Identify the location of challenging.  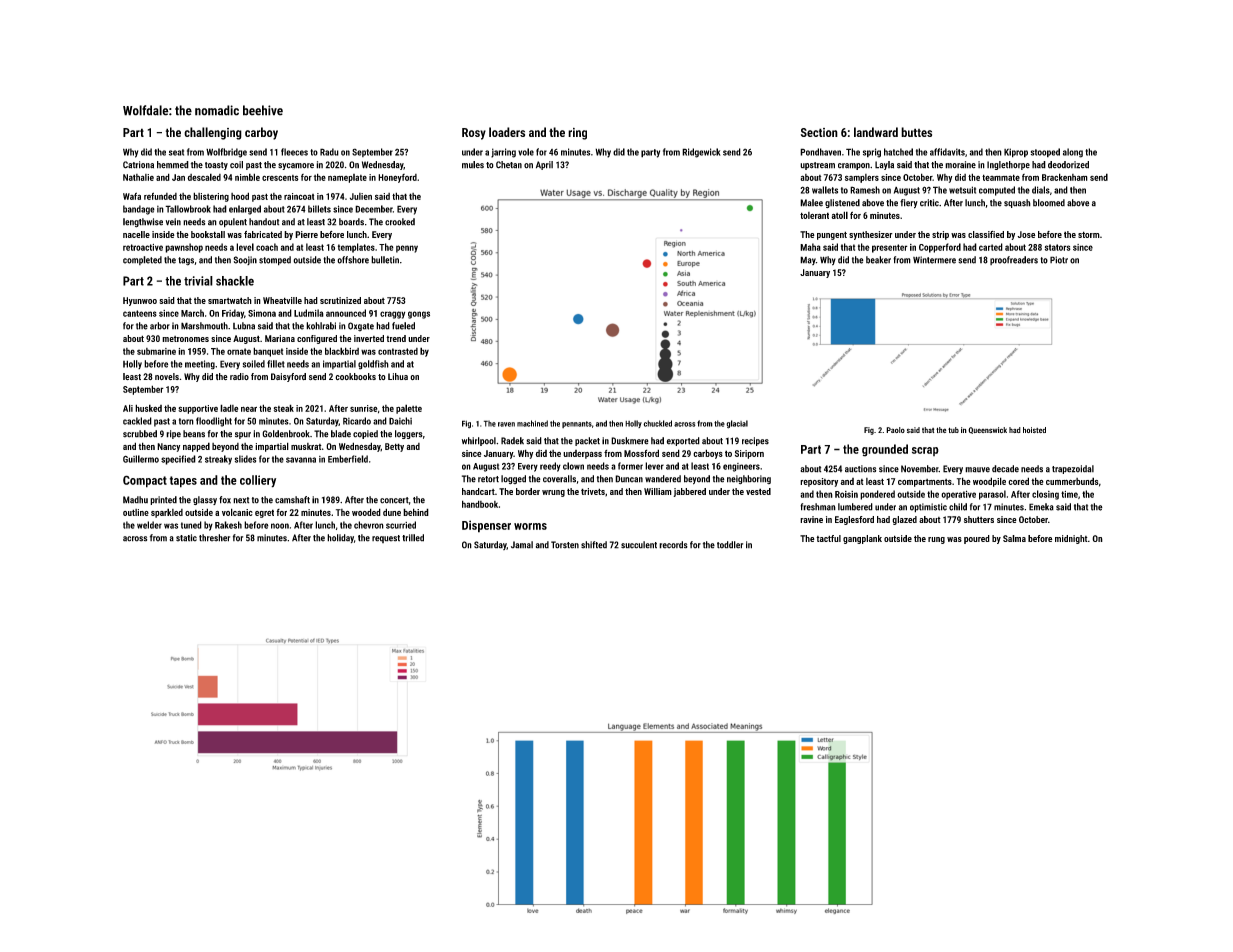
(213, 133).
